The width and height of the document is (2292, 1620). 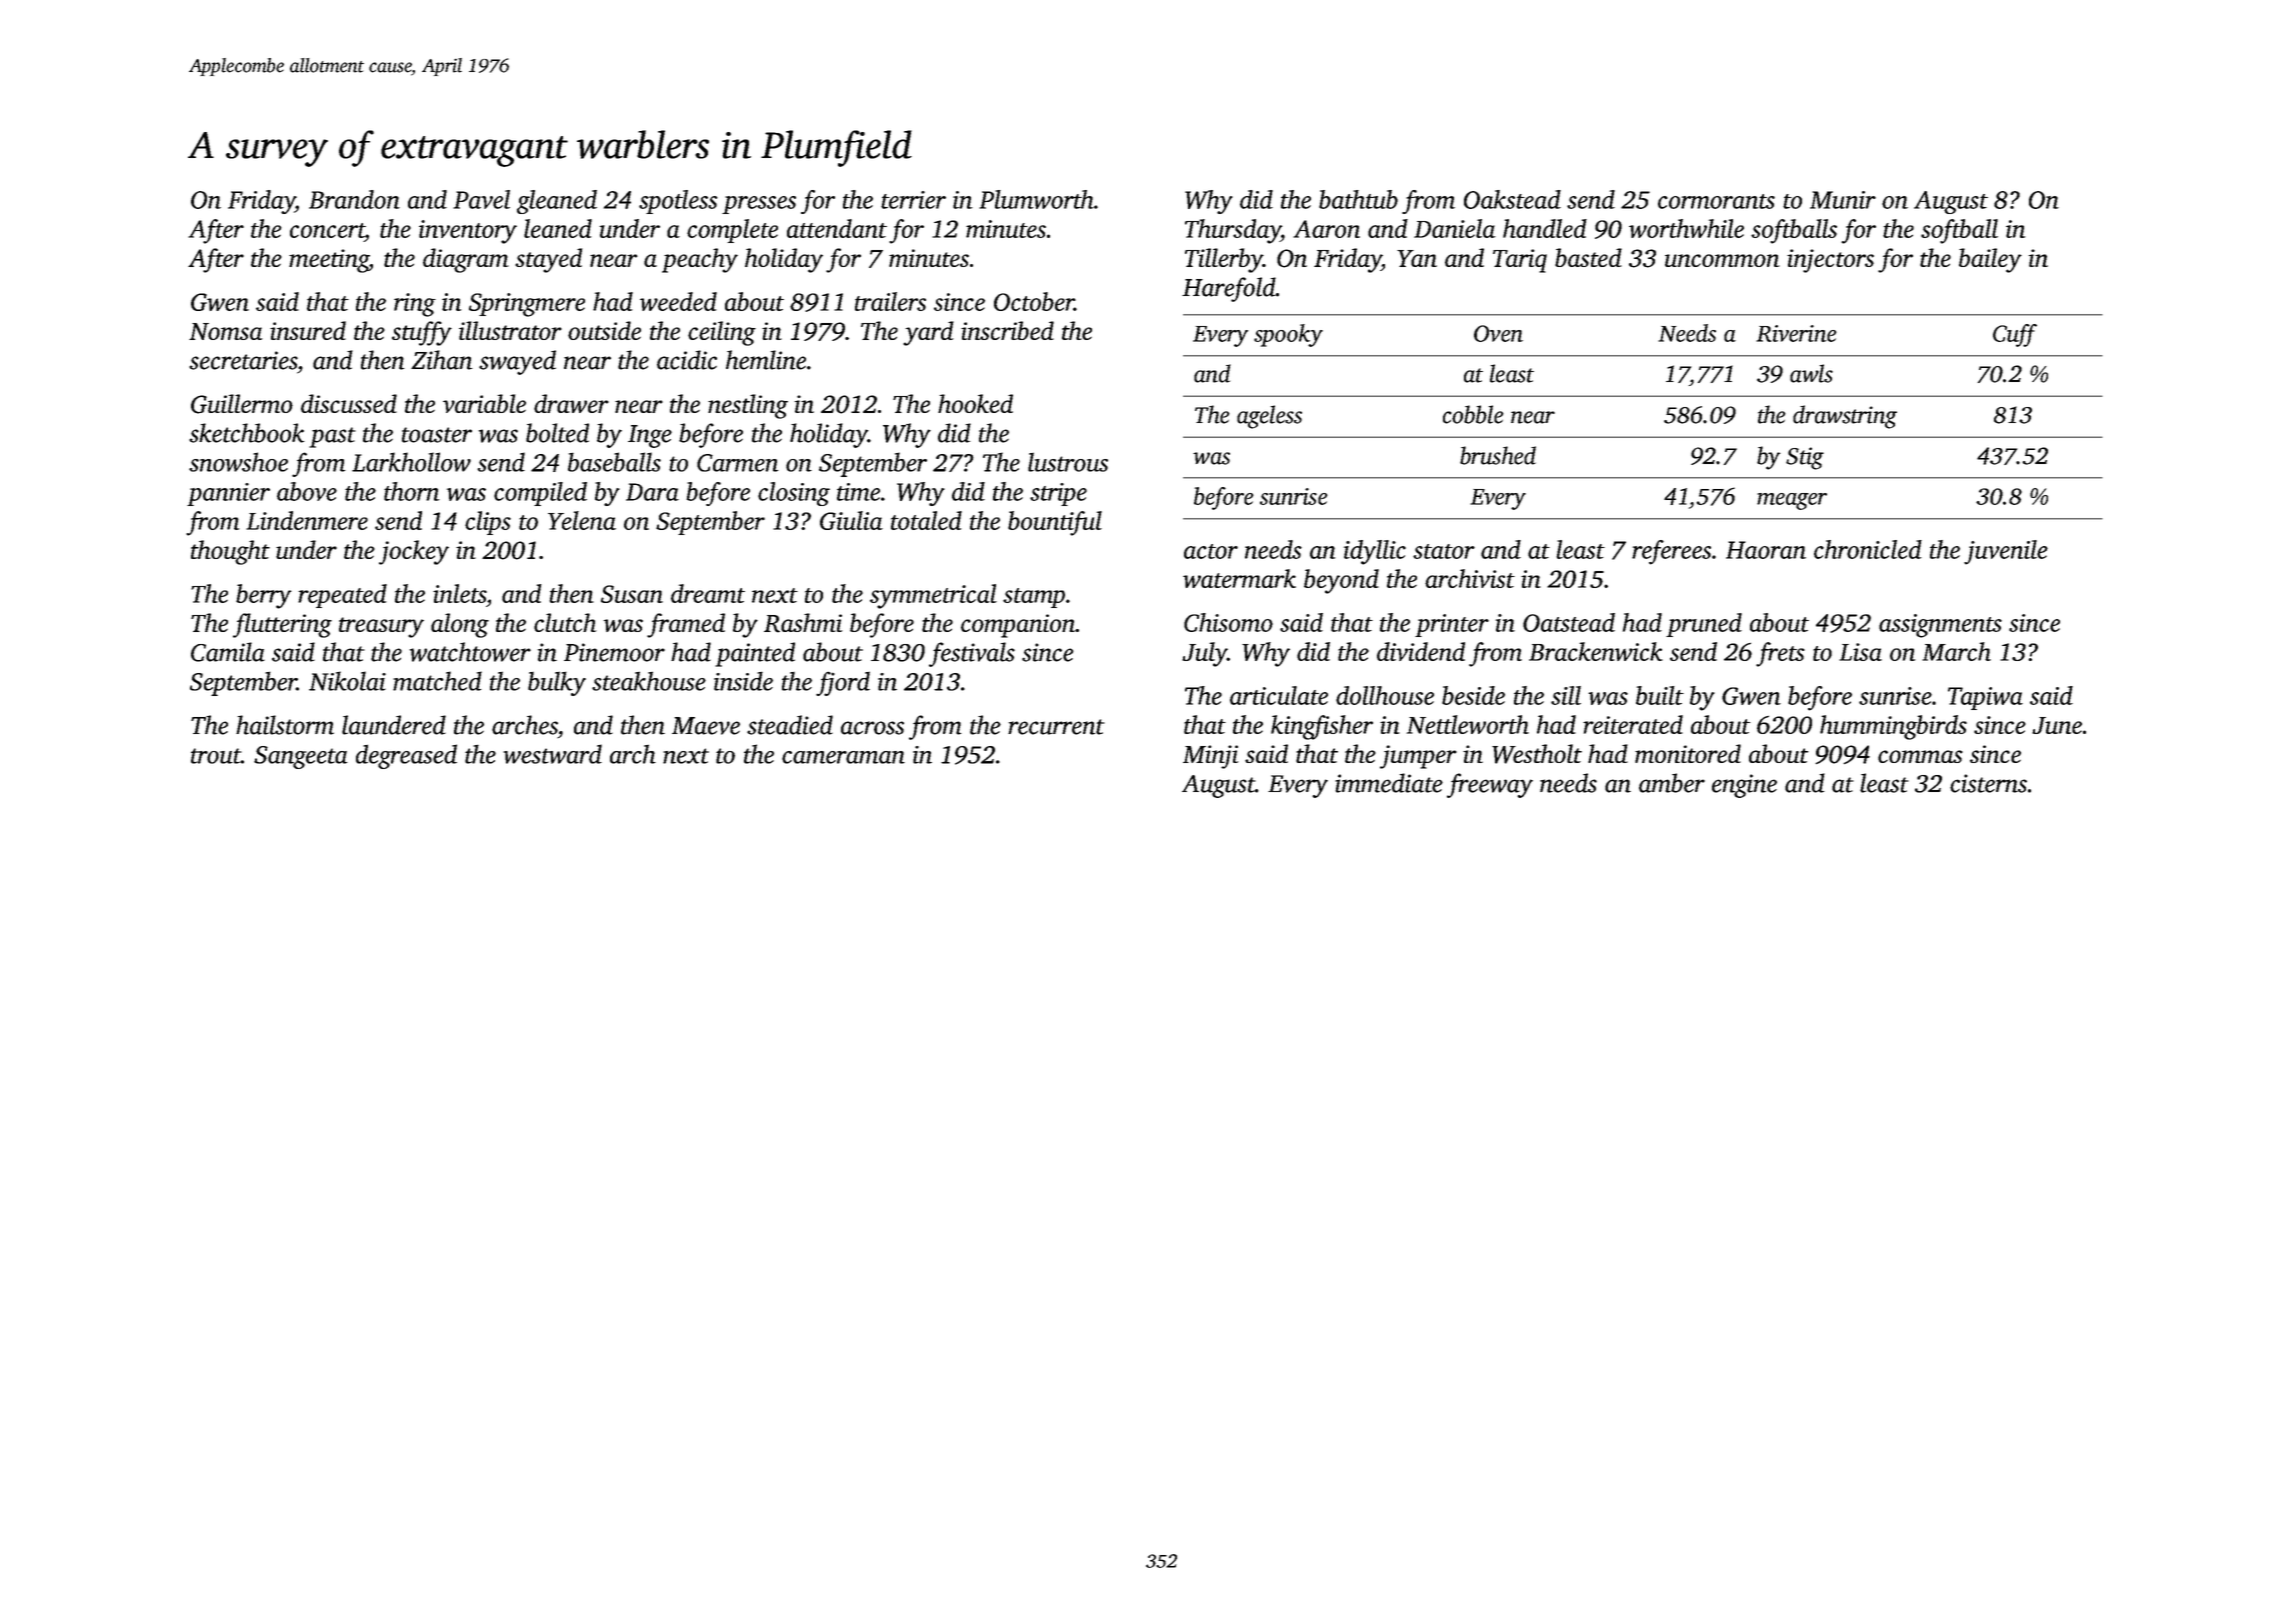 What do you see at coordinates (1805, 458) in the document?
I see `Stig` at bounding box center [1805, 458].
